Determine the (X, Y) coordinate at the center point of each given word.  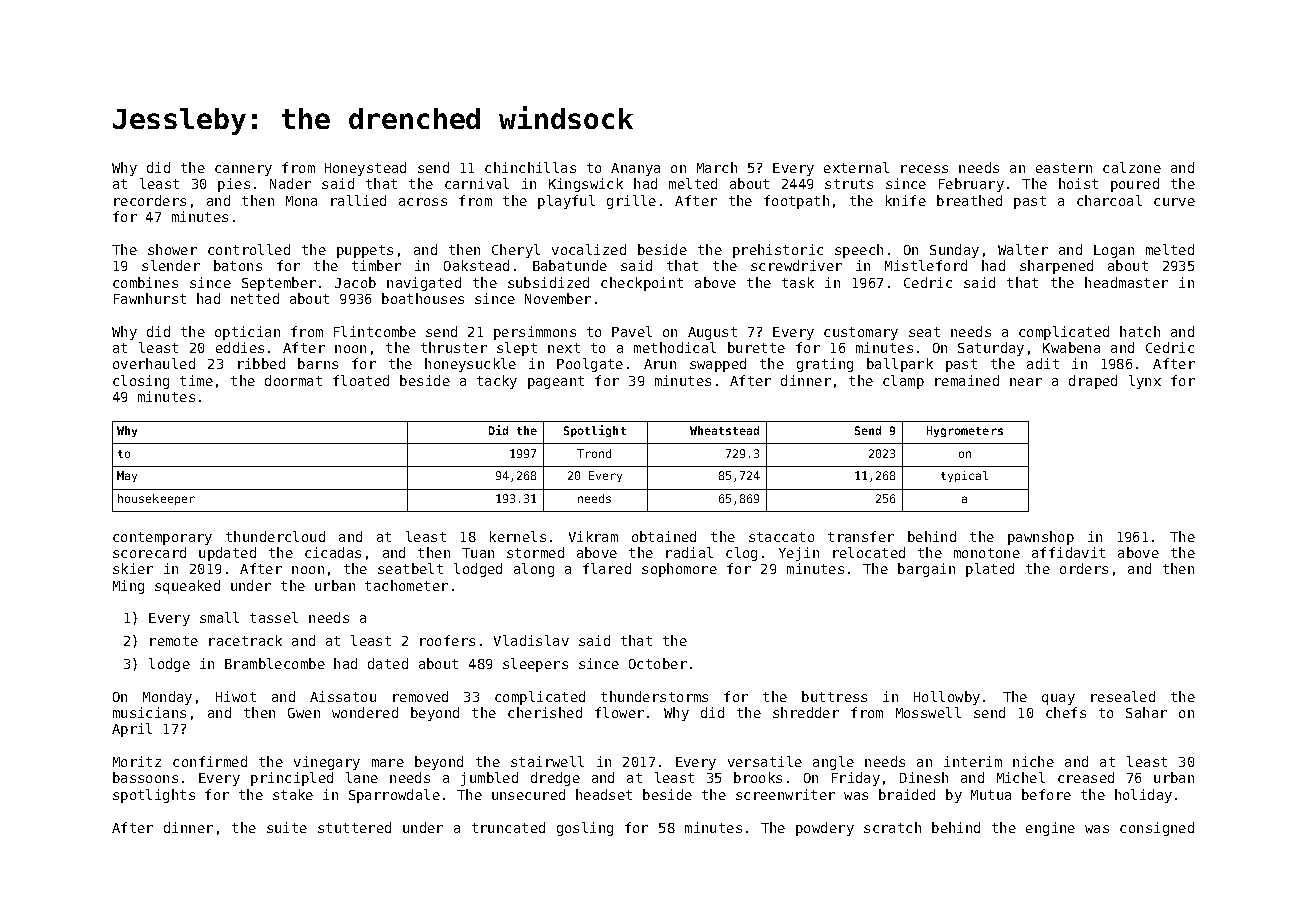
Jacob (355, 282)
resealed (1123, 696)
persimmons (535, 333)
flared (607, 568)
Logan (1114, 251)
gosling (585, 829)
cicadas (333, 552)
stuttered (354, 827)
